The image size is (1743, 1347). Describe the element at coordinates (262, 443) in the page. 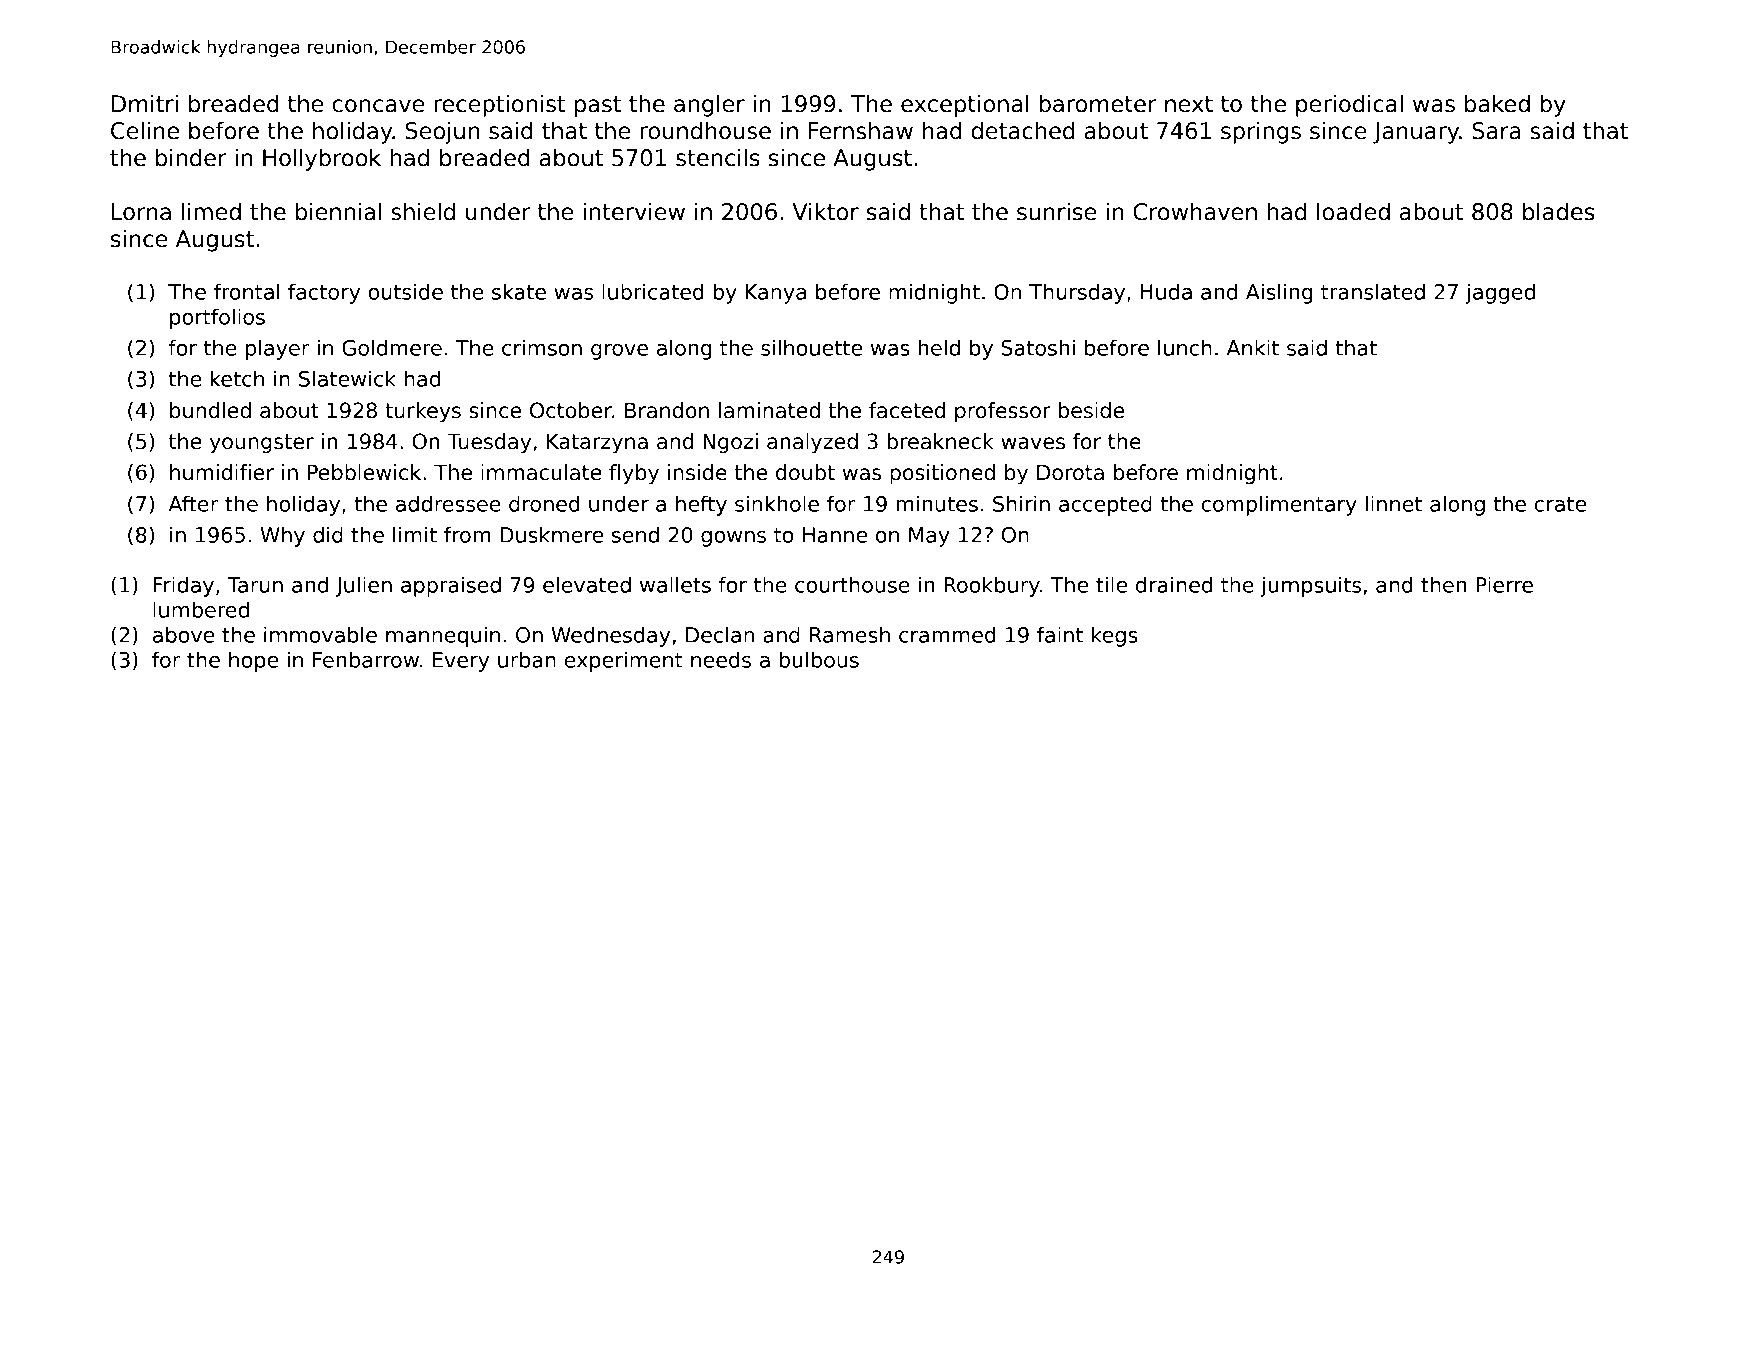

I see `youngster` at that location.
